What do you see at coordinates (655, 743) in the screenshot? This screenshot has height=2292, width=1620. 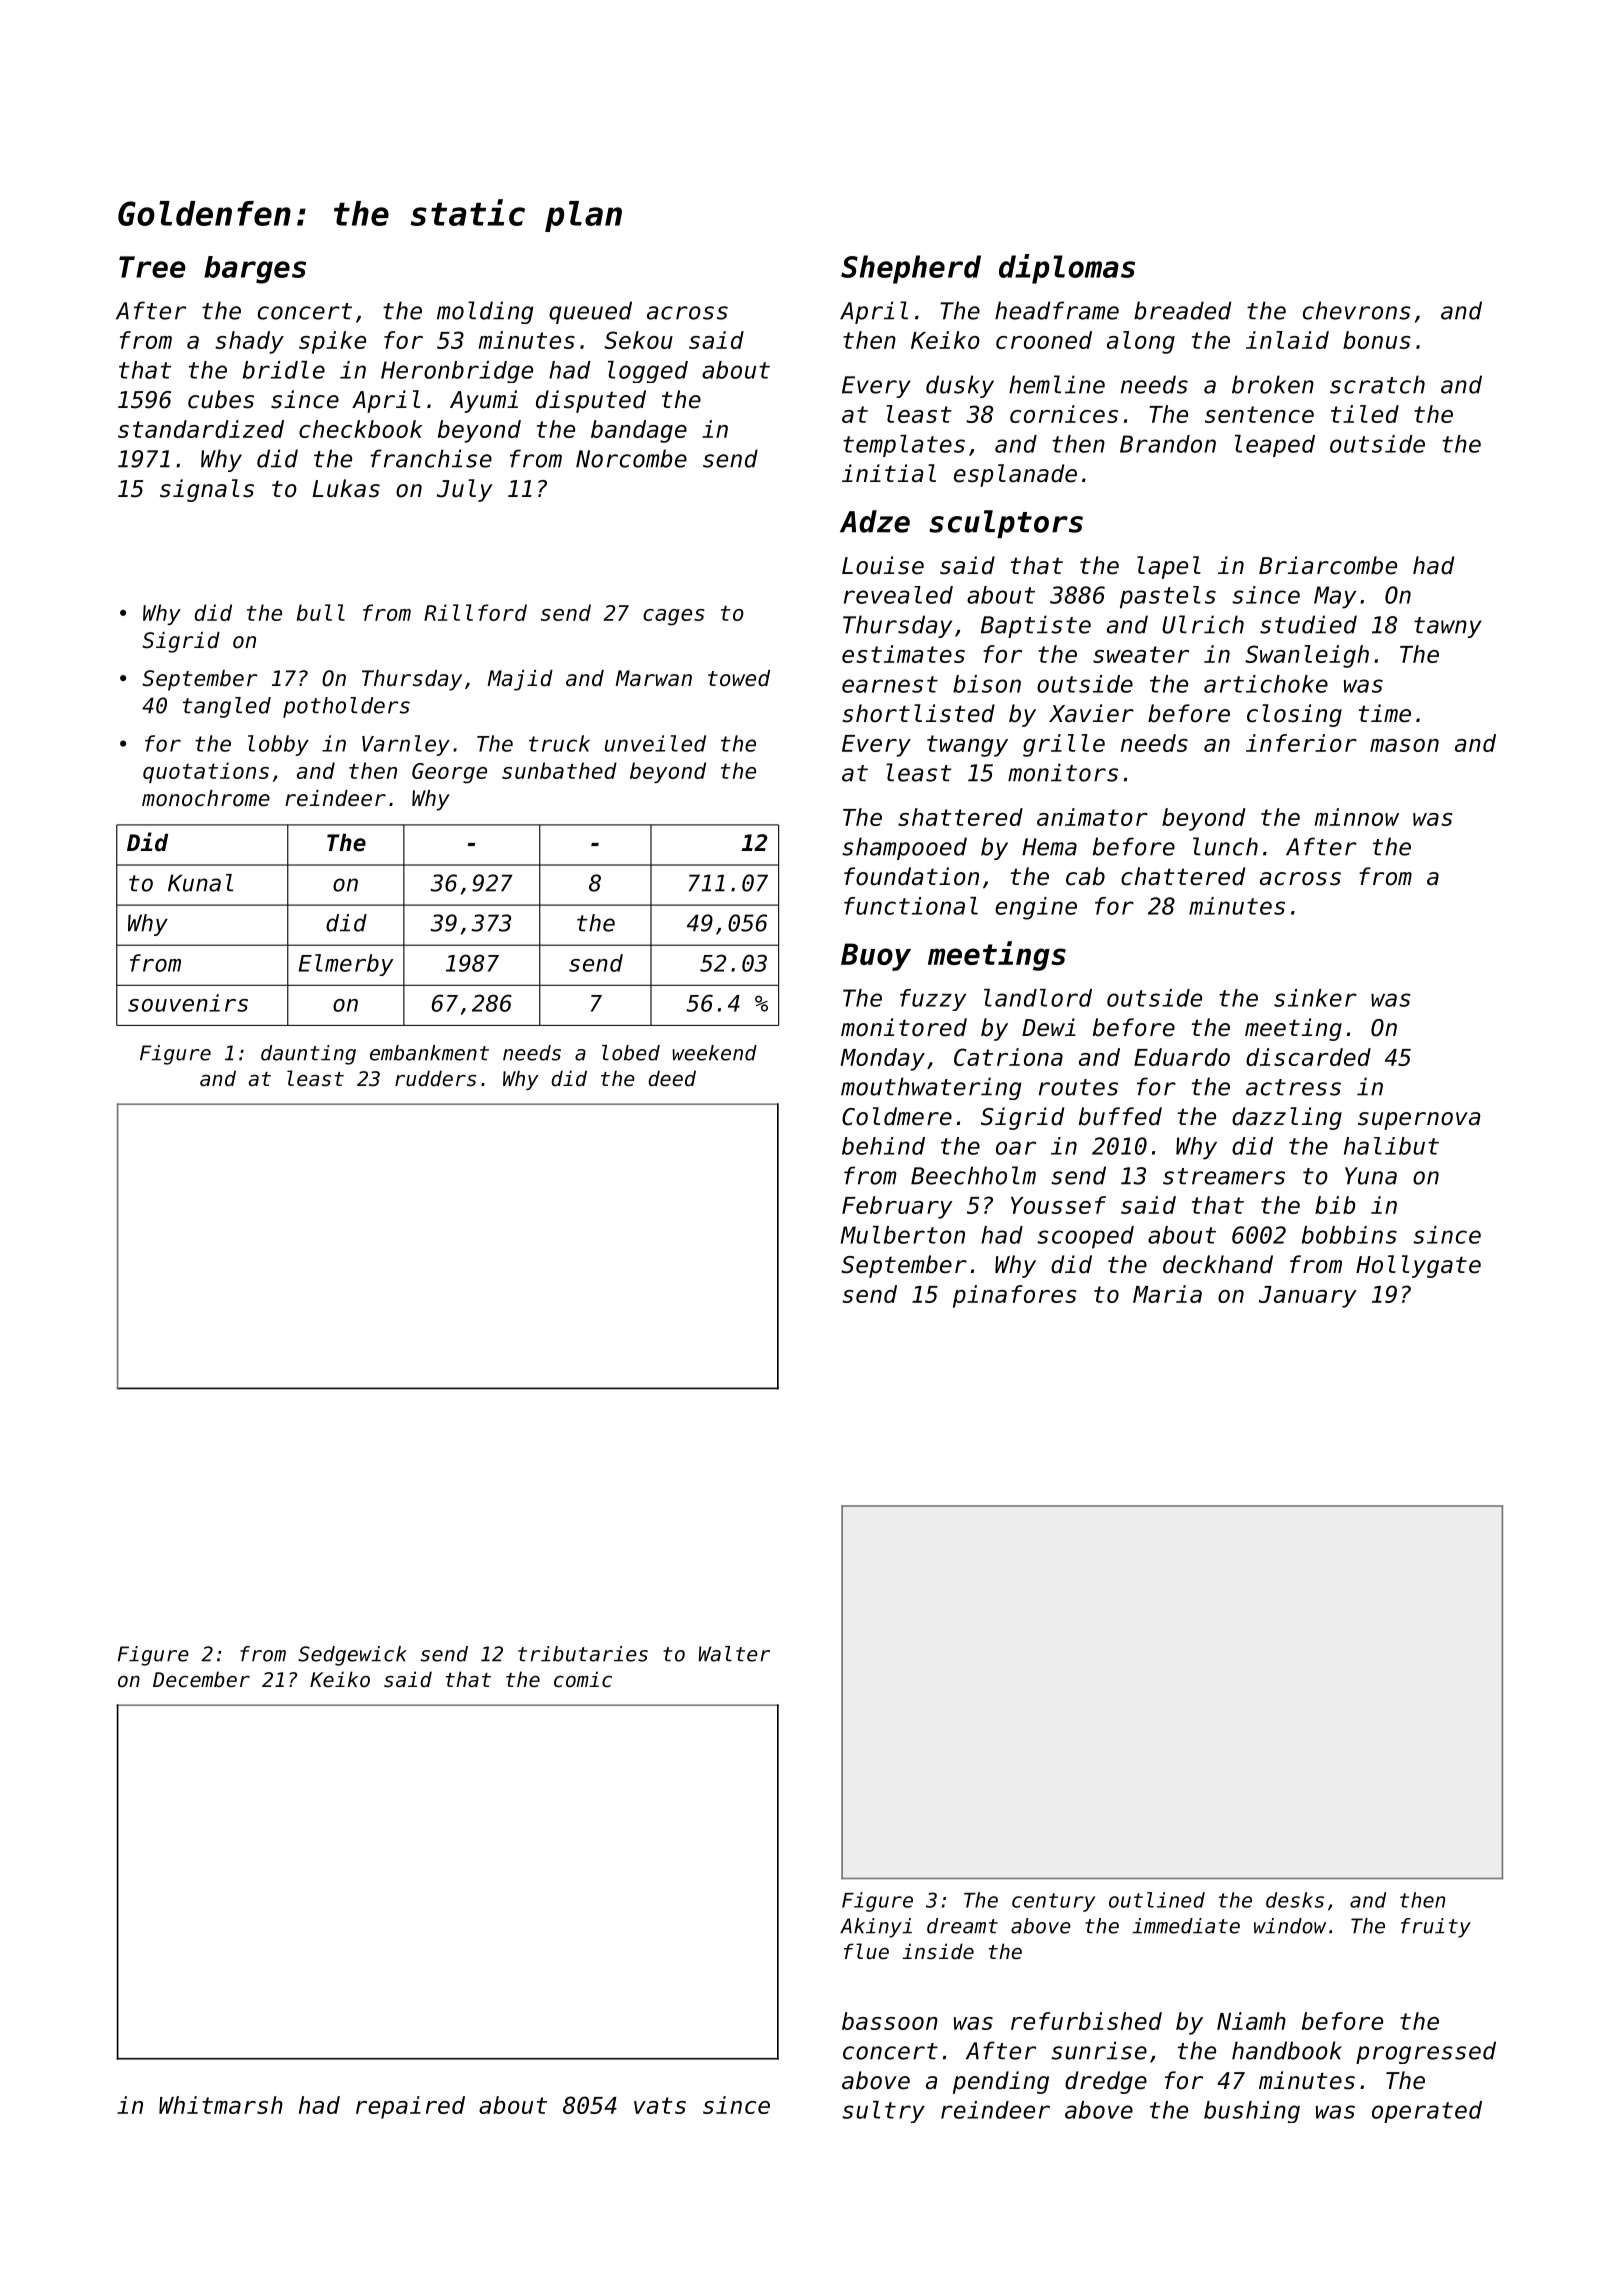 I see `unveiled` at bounding box center [655, 743].
